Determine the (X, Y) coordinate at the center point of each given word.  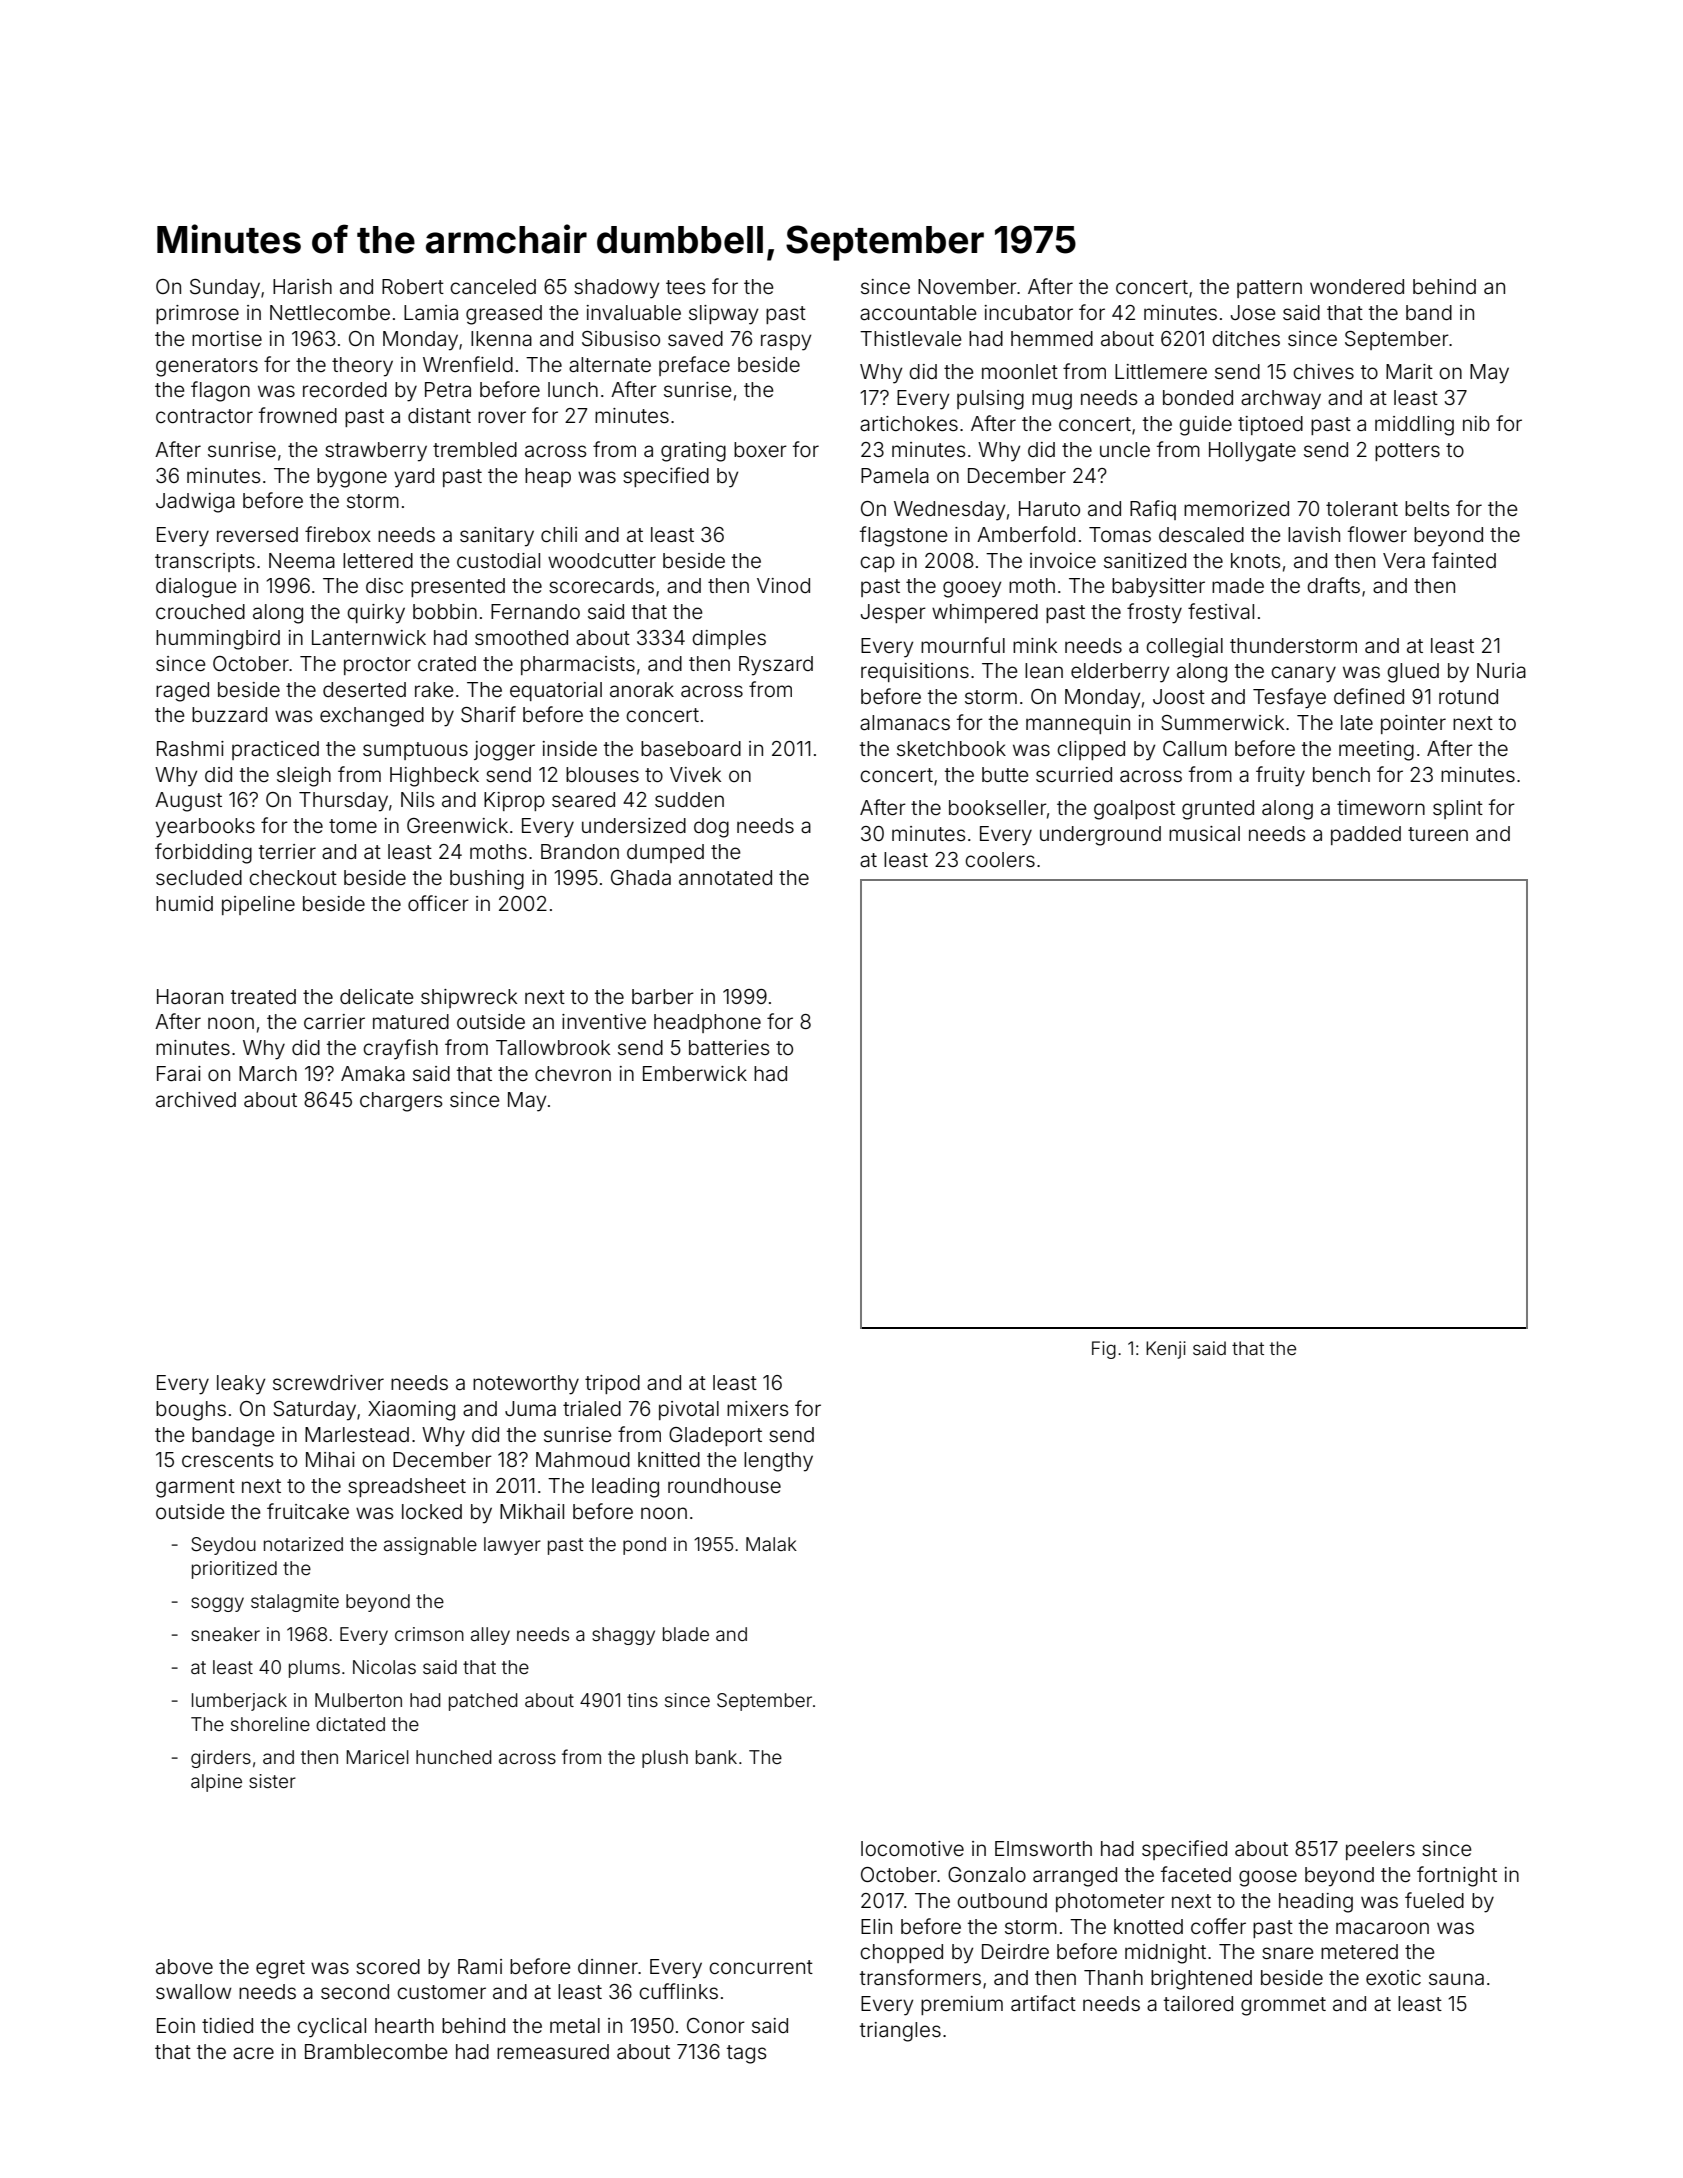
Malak (771, 1544)
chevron (573, 1073)
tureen (1438, 834)
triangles (900, 2032)
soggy (217, 1604)
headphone (707, 1023)
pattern (1269, 289)
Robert (413, 286)
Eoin (176, 2025)
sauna (1456, 1979)
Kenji (1166, 1350)
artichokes (909, 423)
